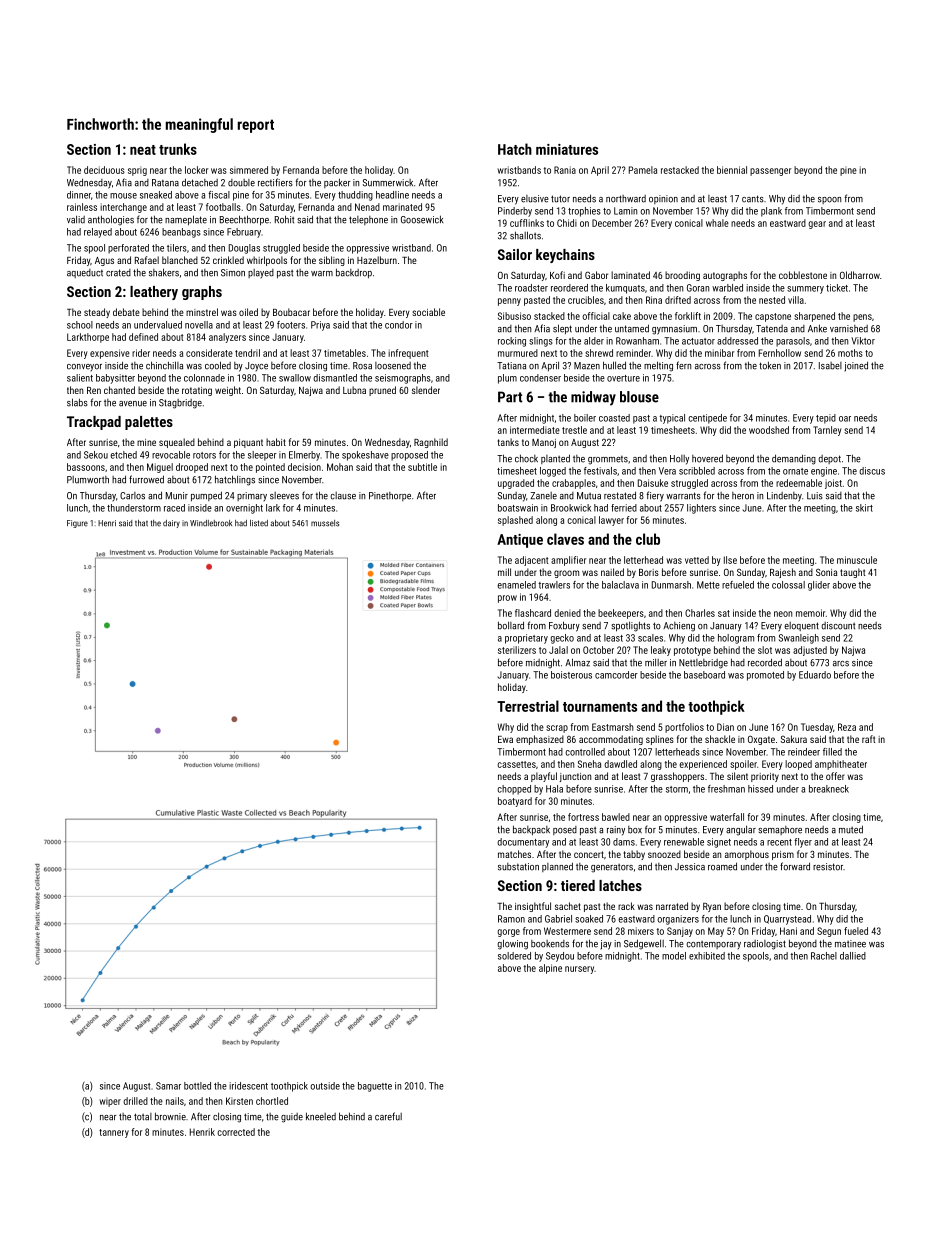  What do you see at coordinates (365, 456) in the screenshot?
I see `spokeshave` at bounding box center [365, 456].
